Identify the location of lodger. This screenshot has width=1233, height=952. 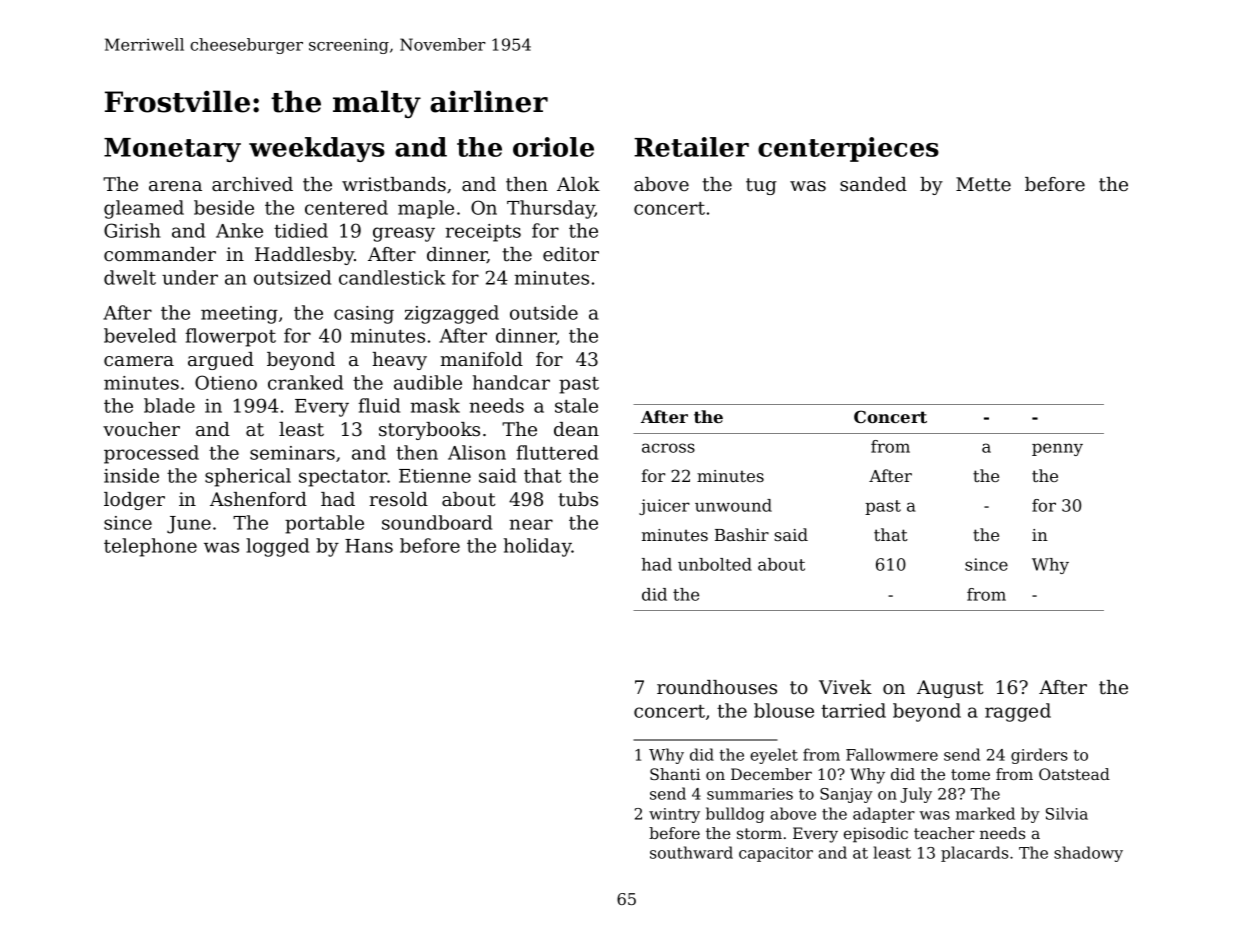
(134, 501).
